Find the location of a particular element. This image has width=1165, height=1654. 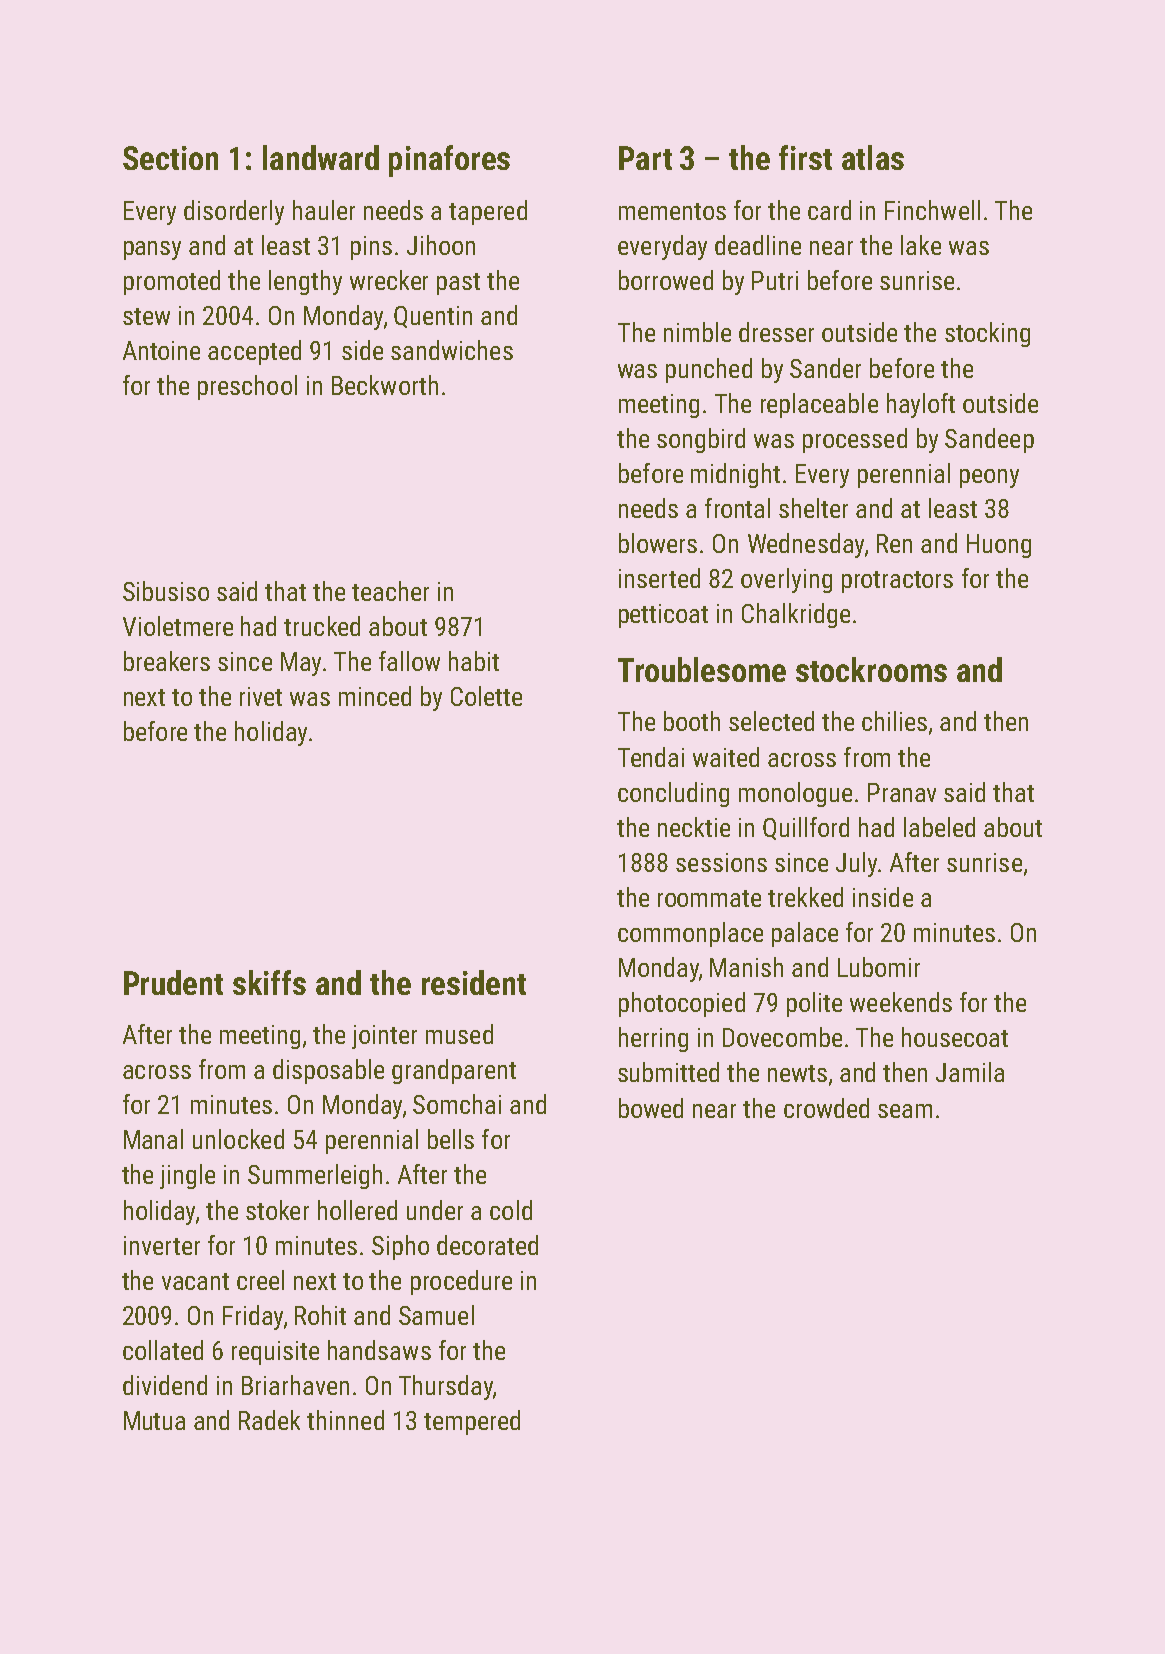

labeled is located at coordinates (939, 827).
